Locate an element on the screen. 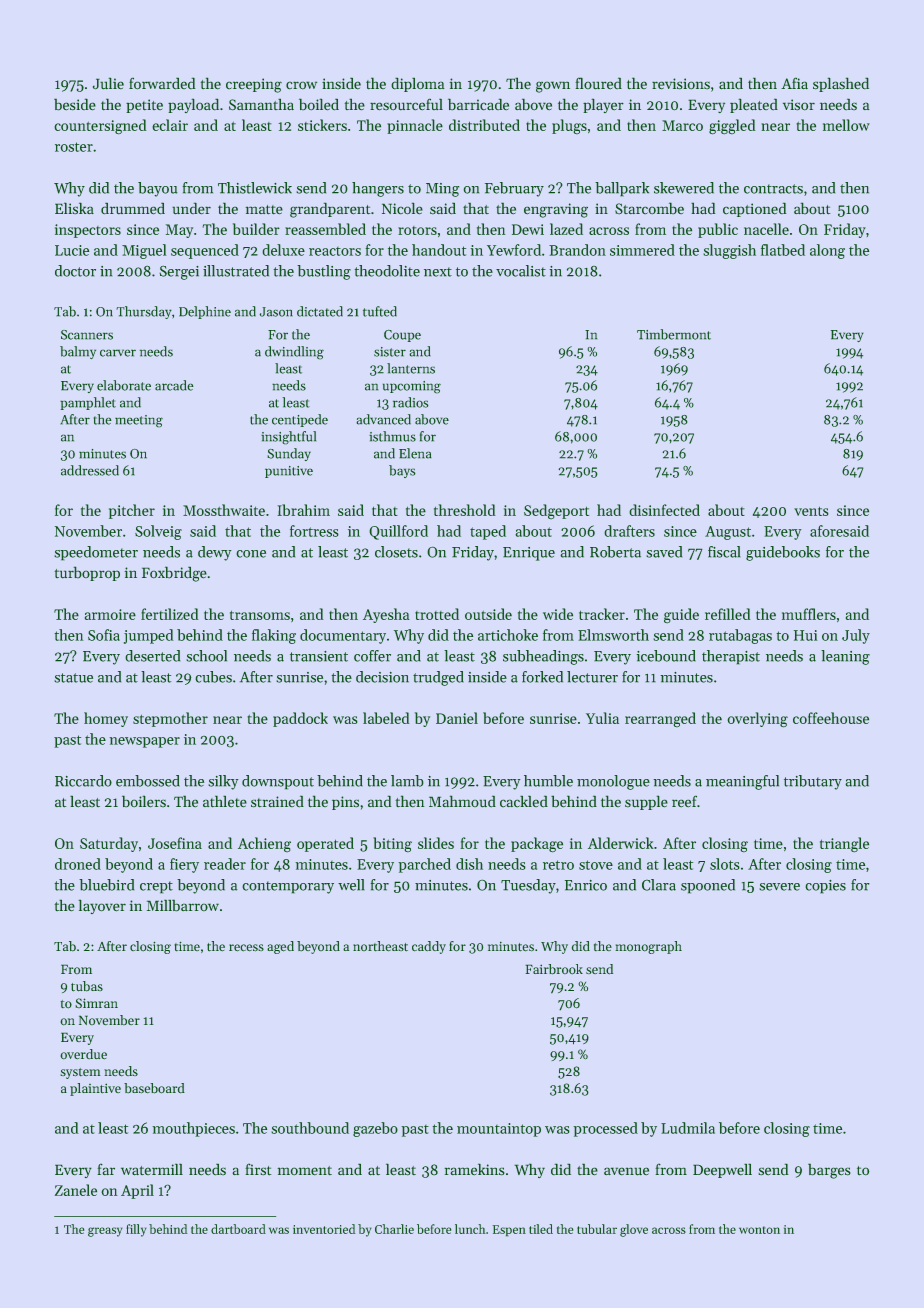  spooned is located at coordinates (708, 886).
